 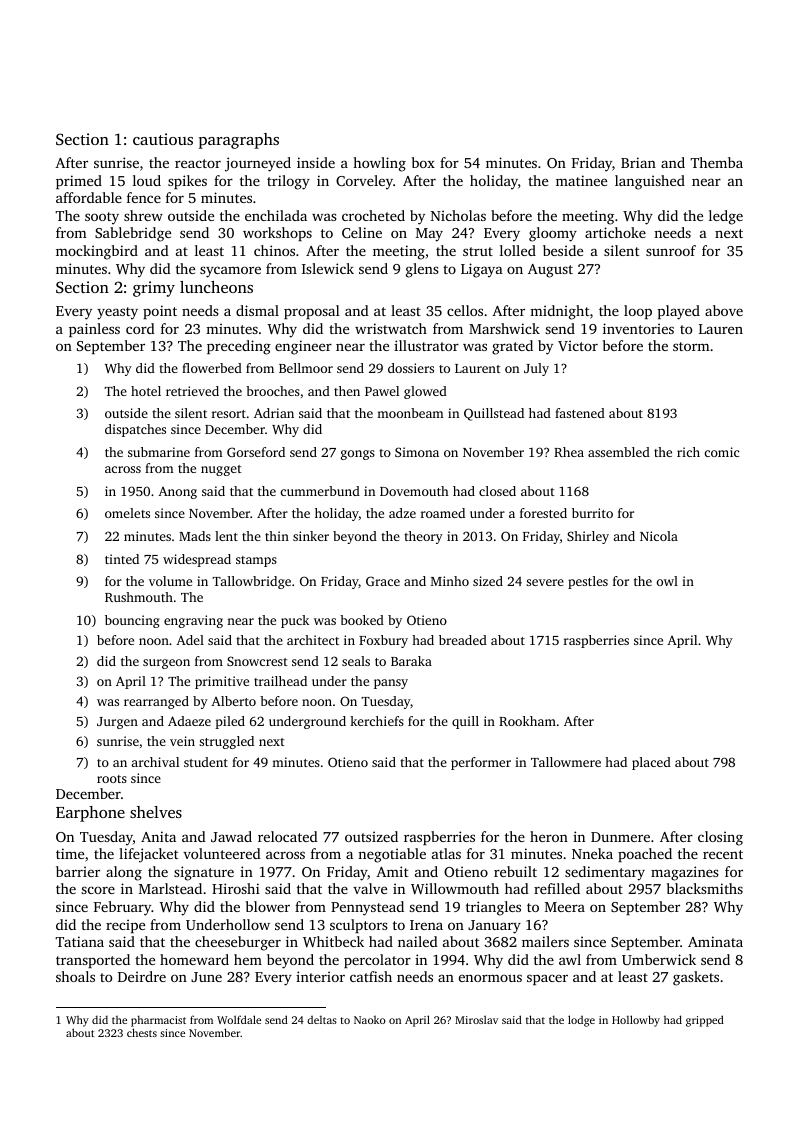 What do you see at coordinates (142, 1032) in the screenshot?
I see `chests` at bounding box center [142, 1032].
